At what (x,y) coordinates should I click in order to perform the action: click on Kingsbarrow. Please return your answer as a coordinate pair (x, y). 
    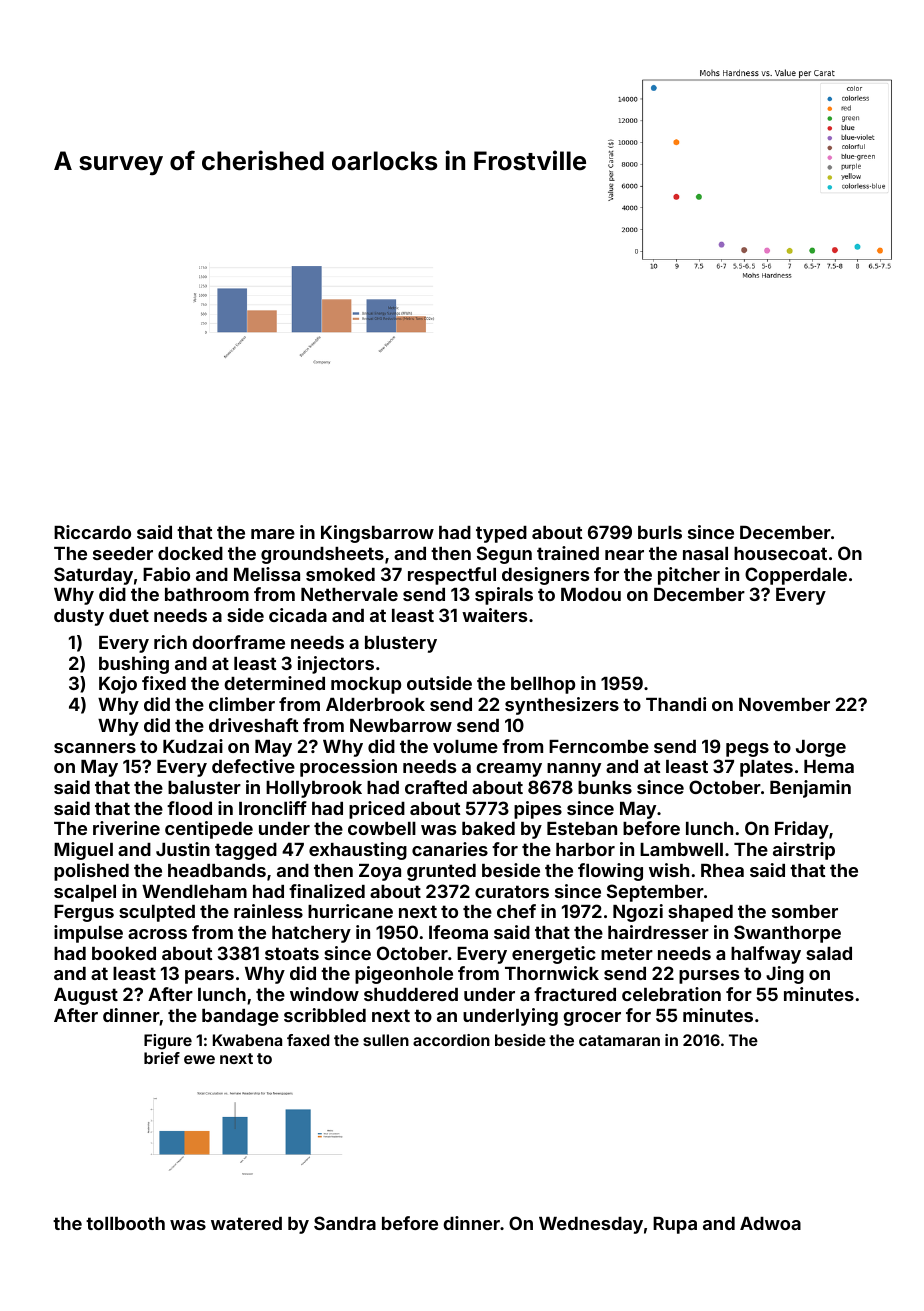
    Looking at the image, I should click on (377, 534).
